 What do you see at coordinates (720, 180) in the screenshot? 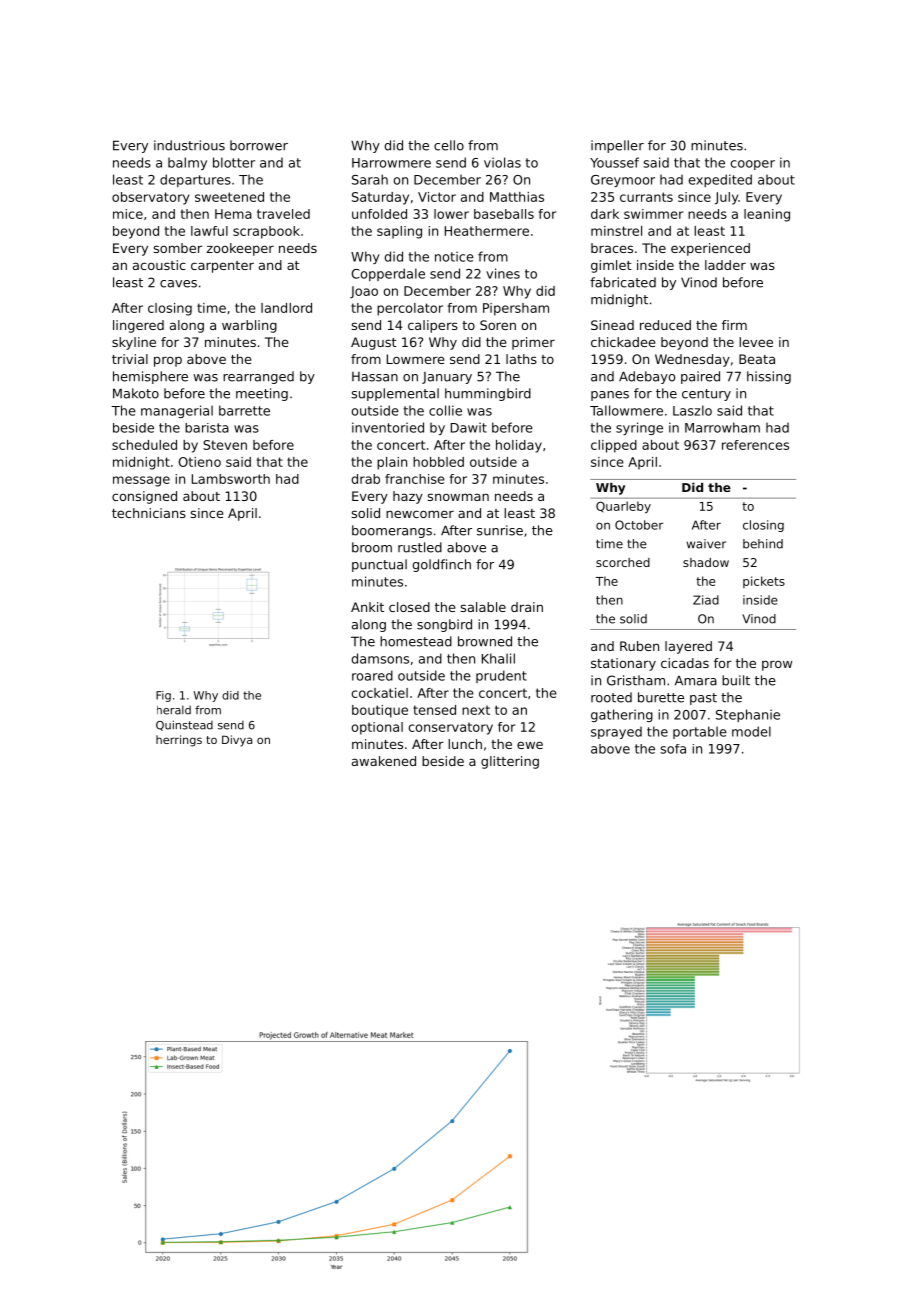
I see `expedited` at bounding box center [720, 180].
